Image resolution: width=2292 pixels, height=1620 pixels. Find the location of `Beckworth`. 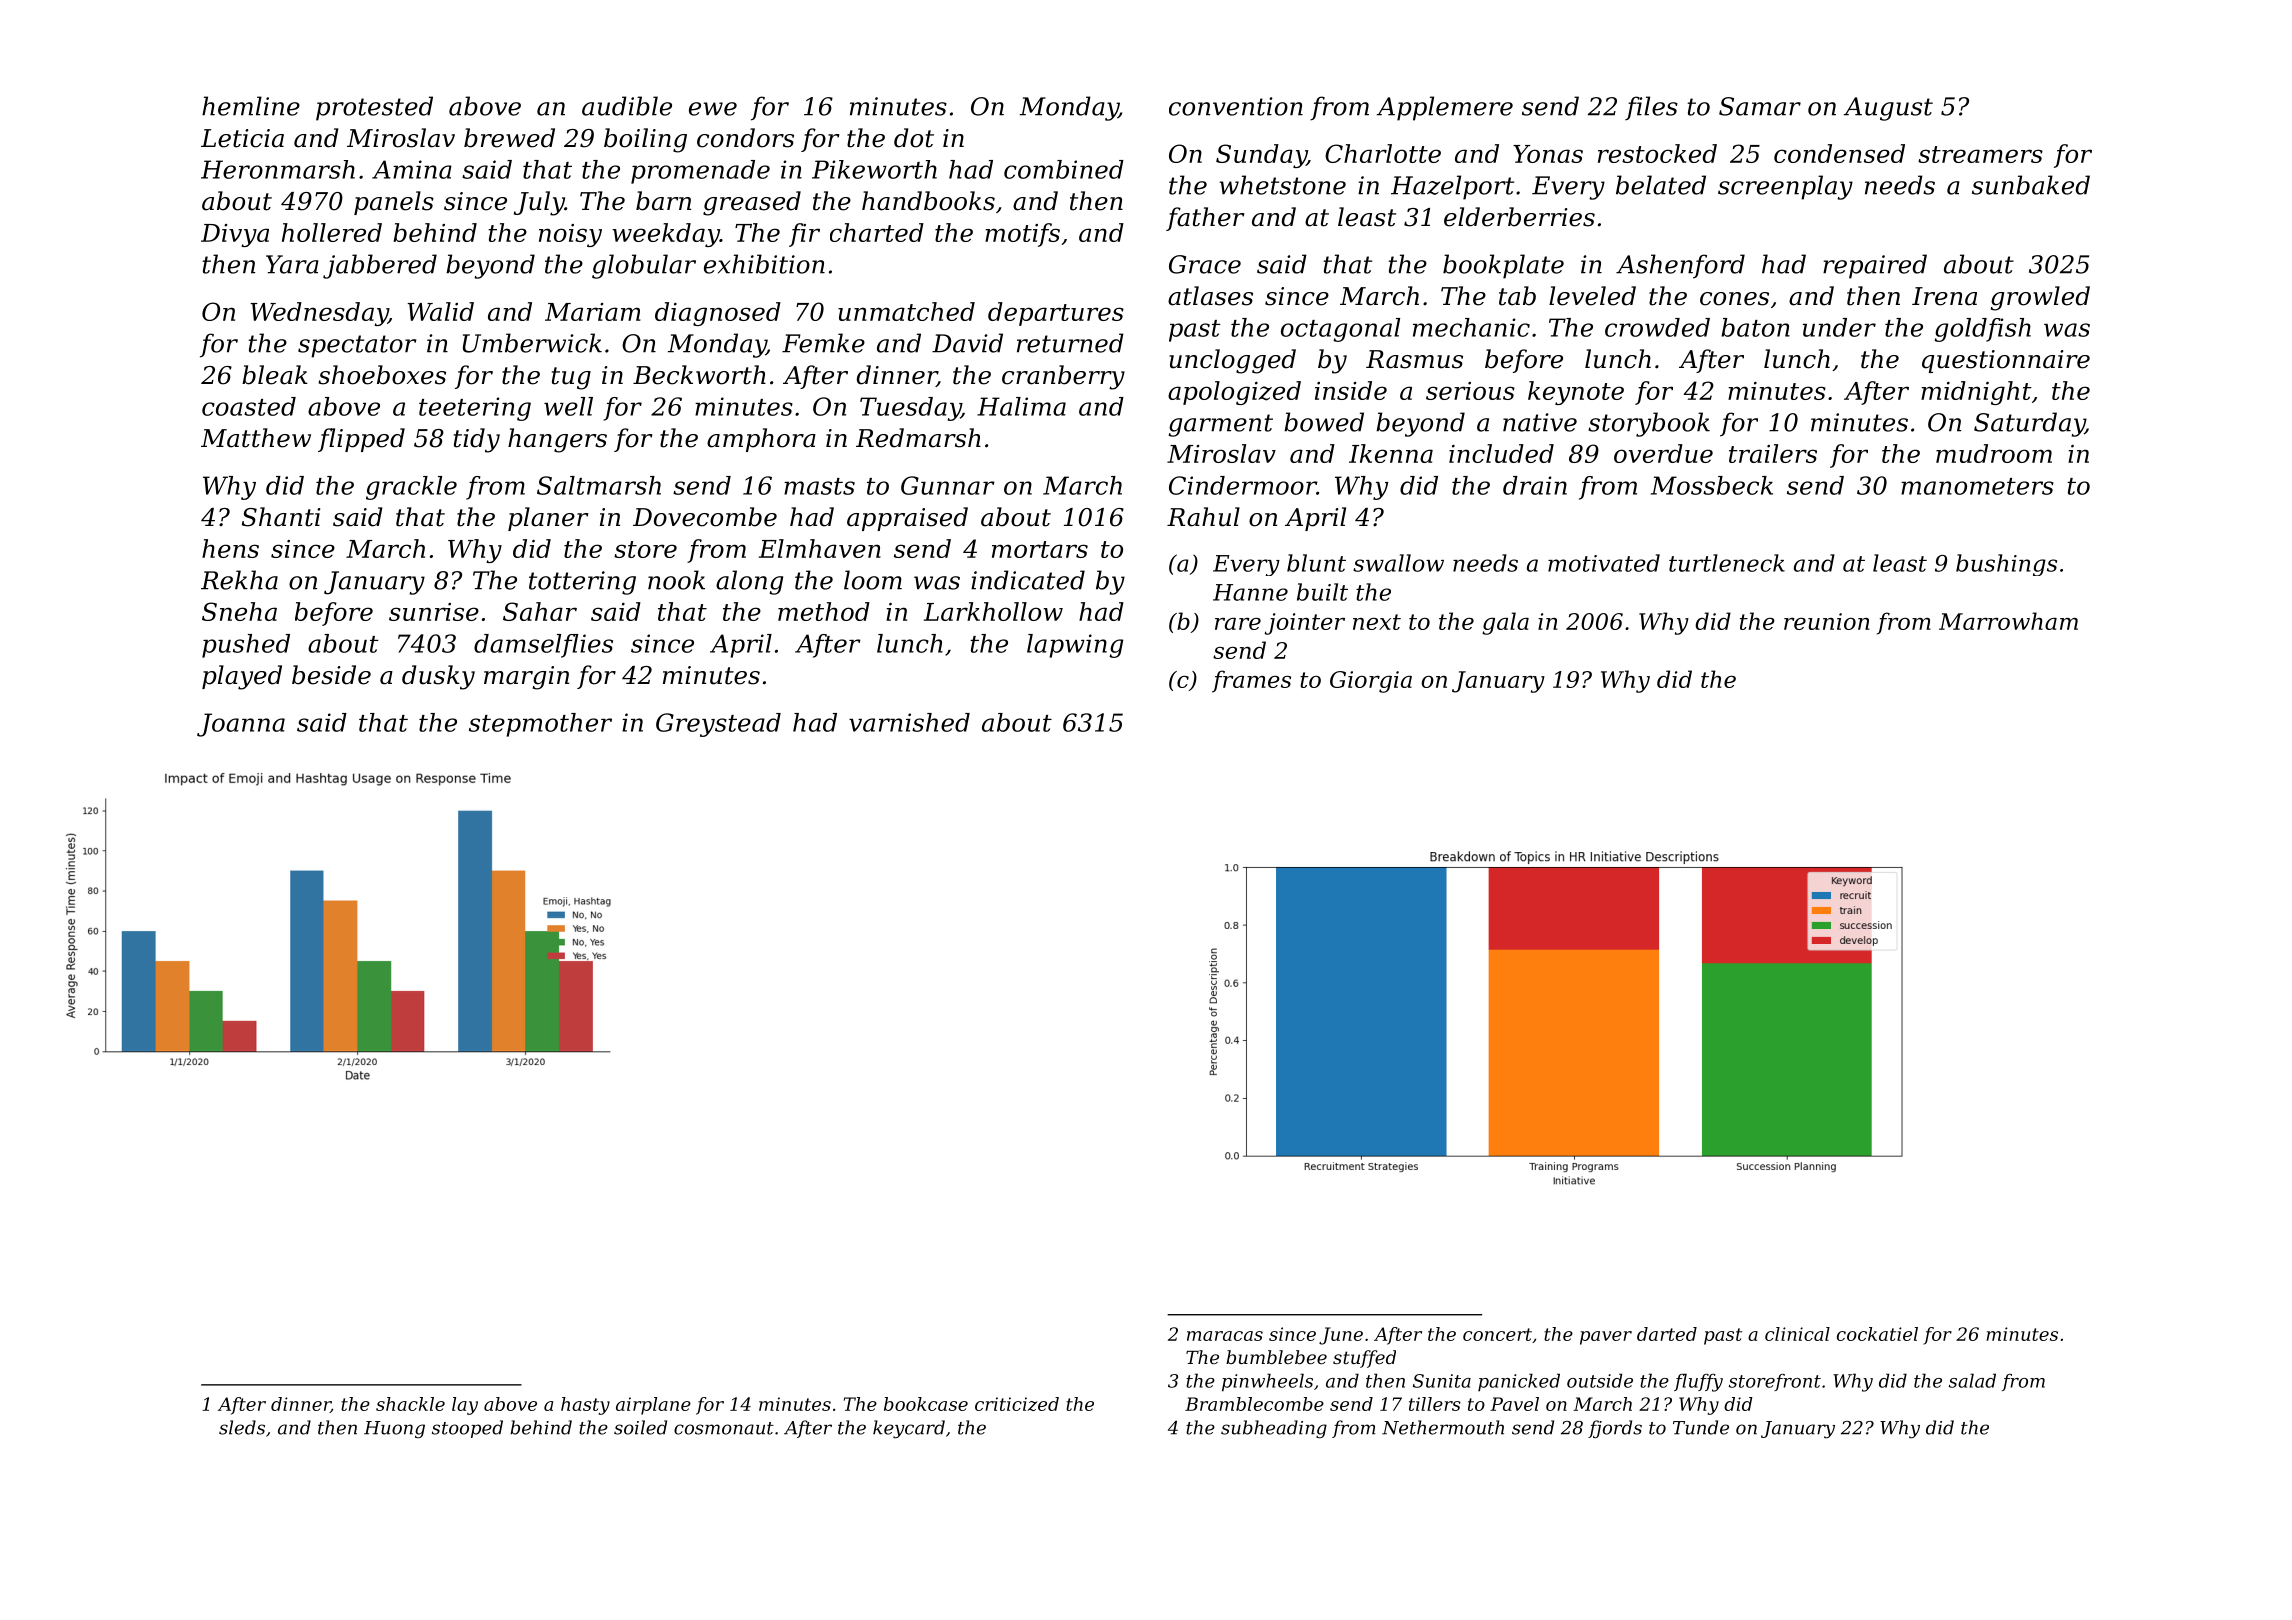

Beckworth is located at coordinates (699, 375).
